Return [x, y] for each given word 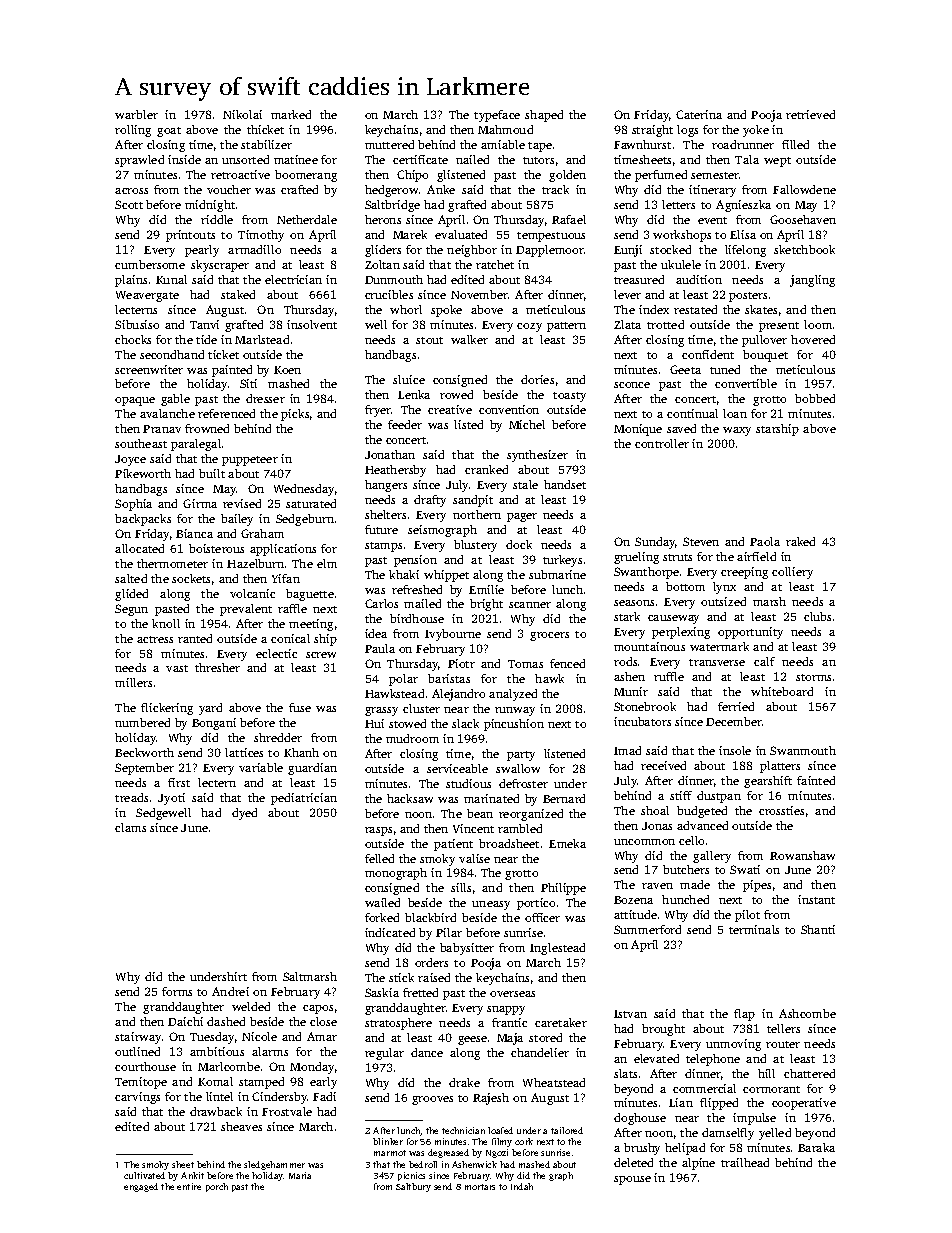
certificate [420, 159]
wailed [382, 902]
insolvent [312, 324]
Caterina [699, 114]
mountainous [649, 646]
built [212, 473]
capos [318, 1009]
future [381, 529]
